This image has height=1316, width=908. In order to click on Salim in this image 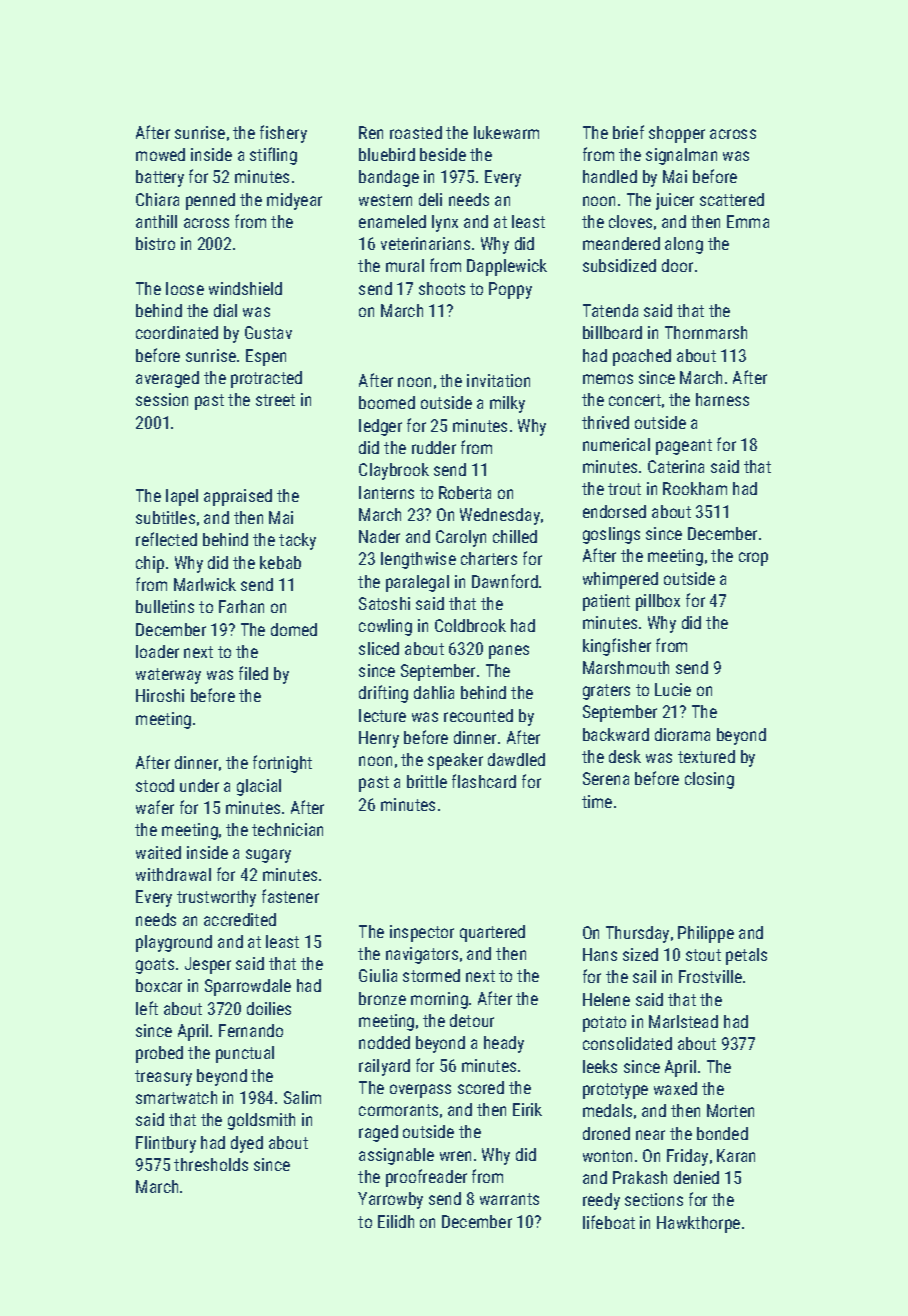, I will do `click(302, 1097)`.
